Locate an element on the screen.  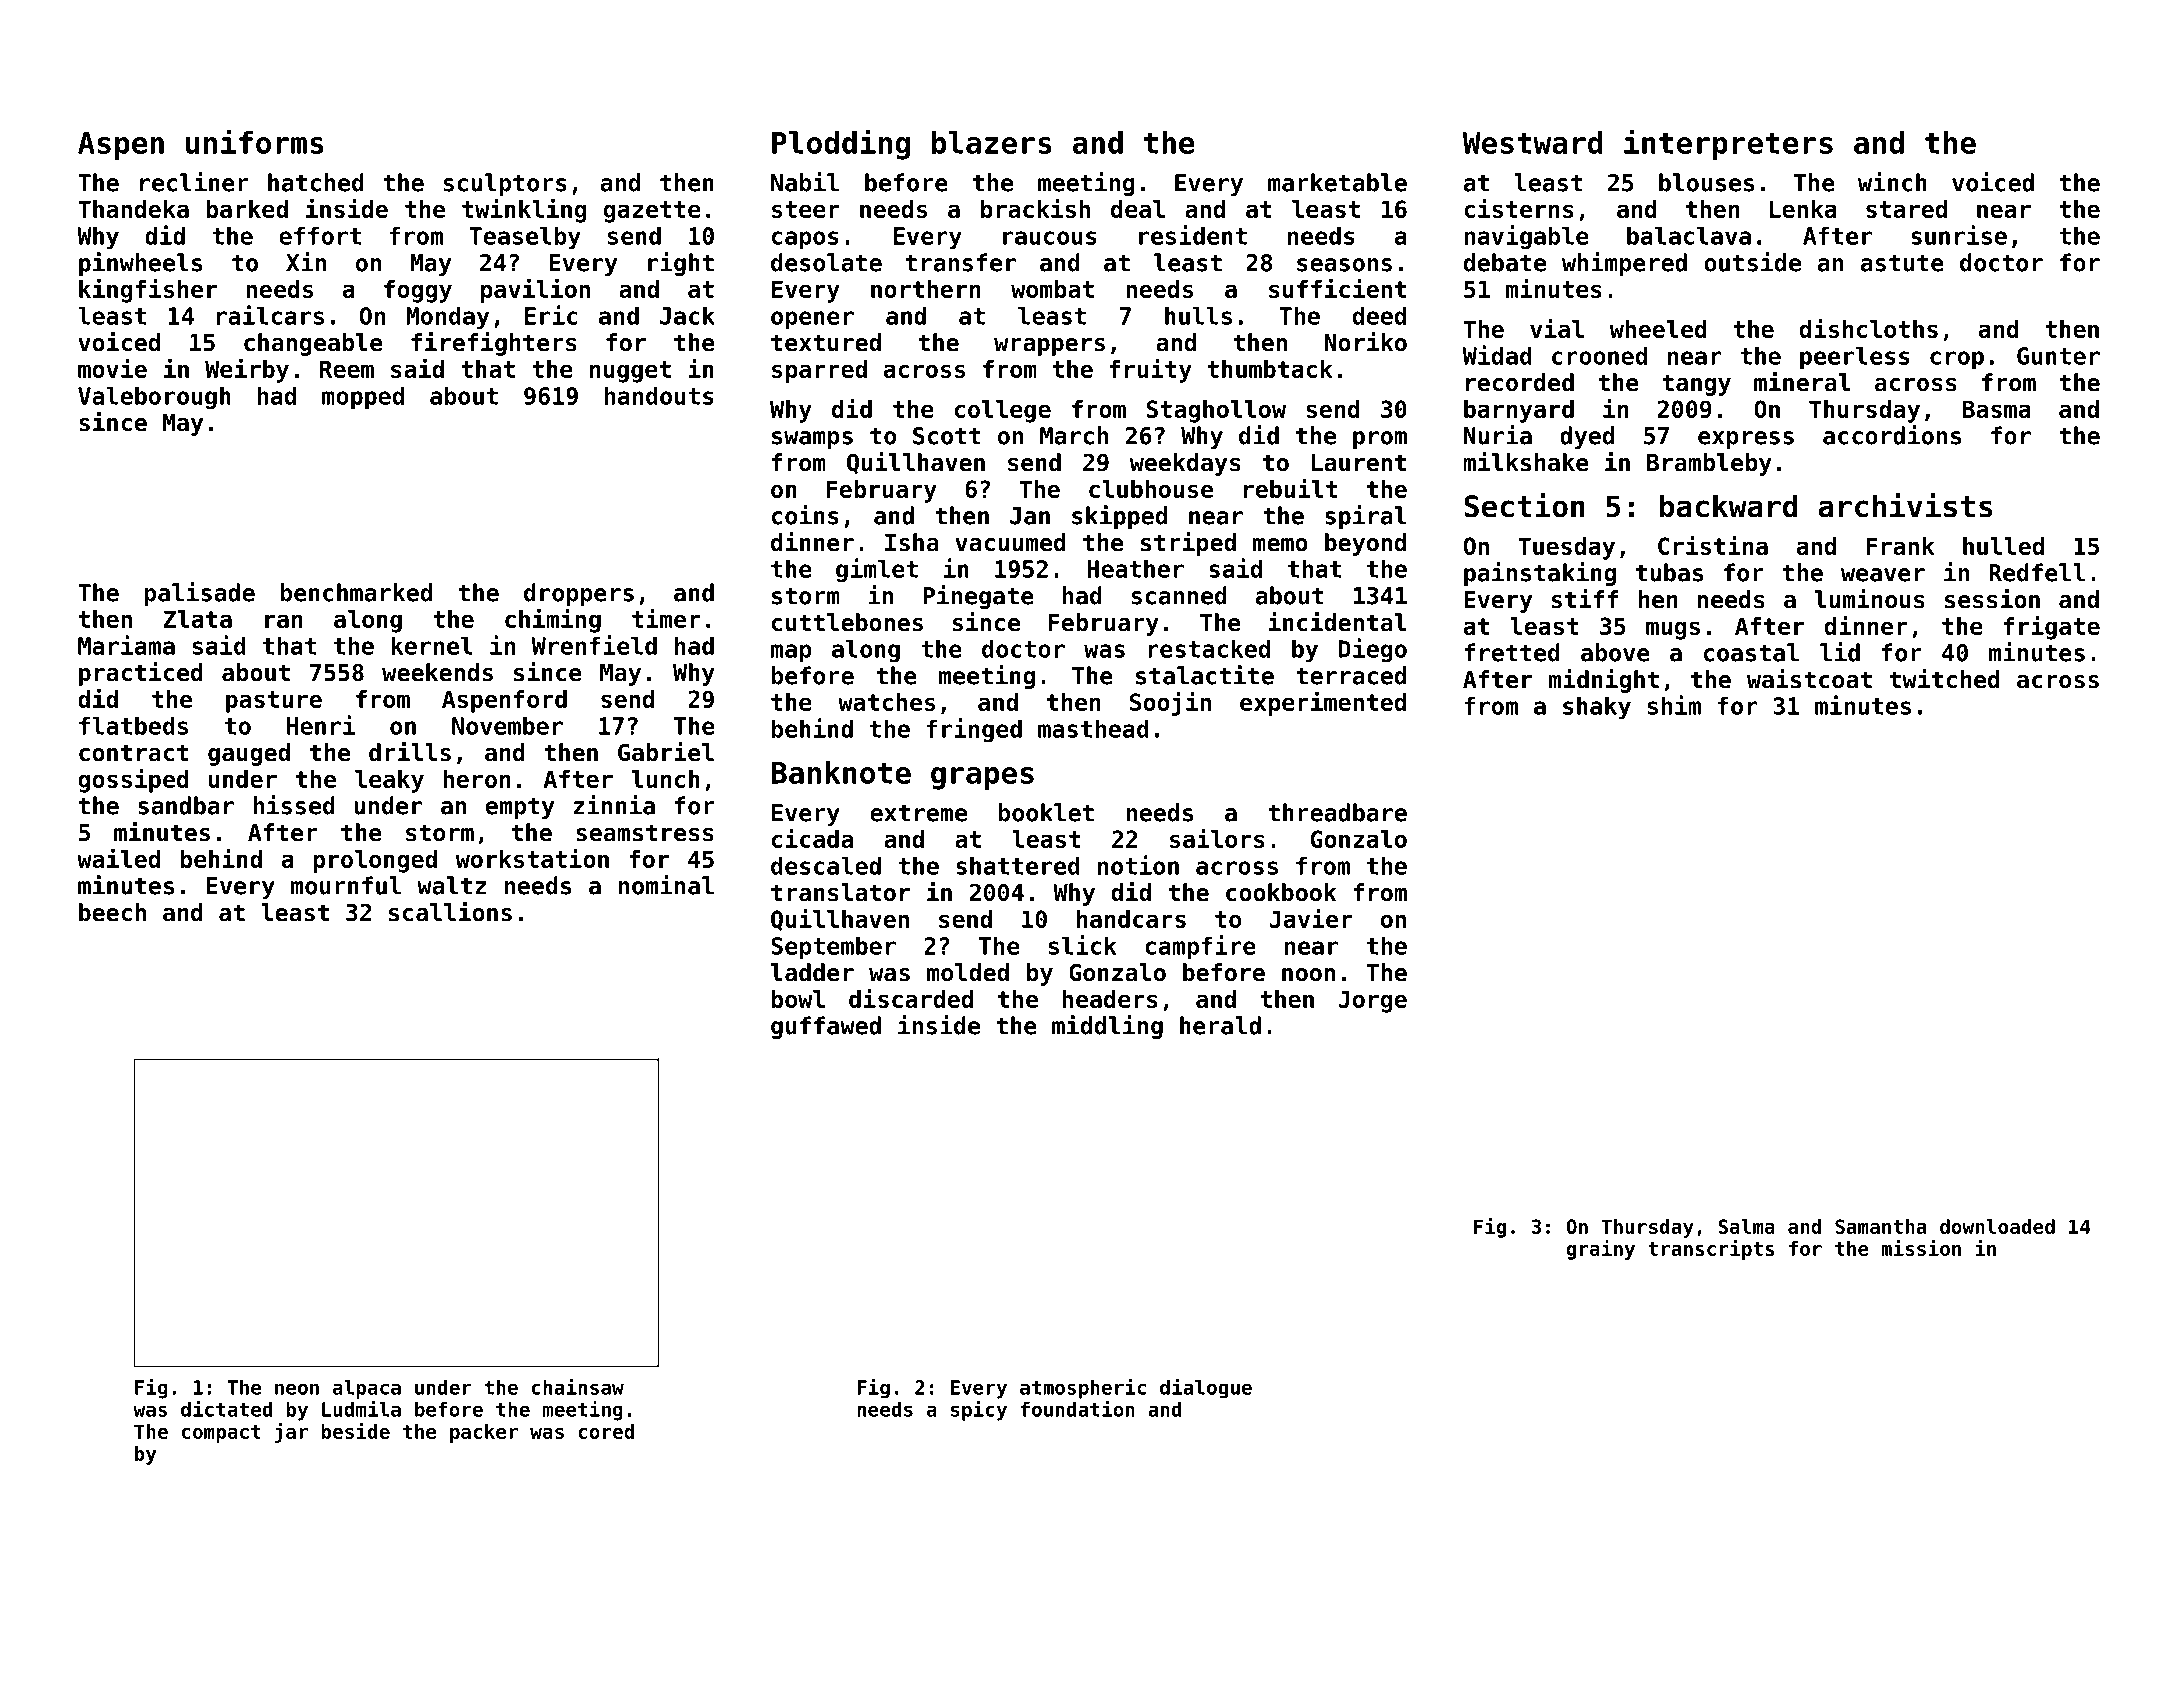
uniforms is located at coordinates (255, 141).
